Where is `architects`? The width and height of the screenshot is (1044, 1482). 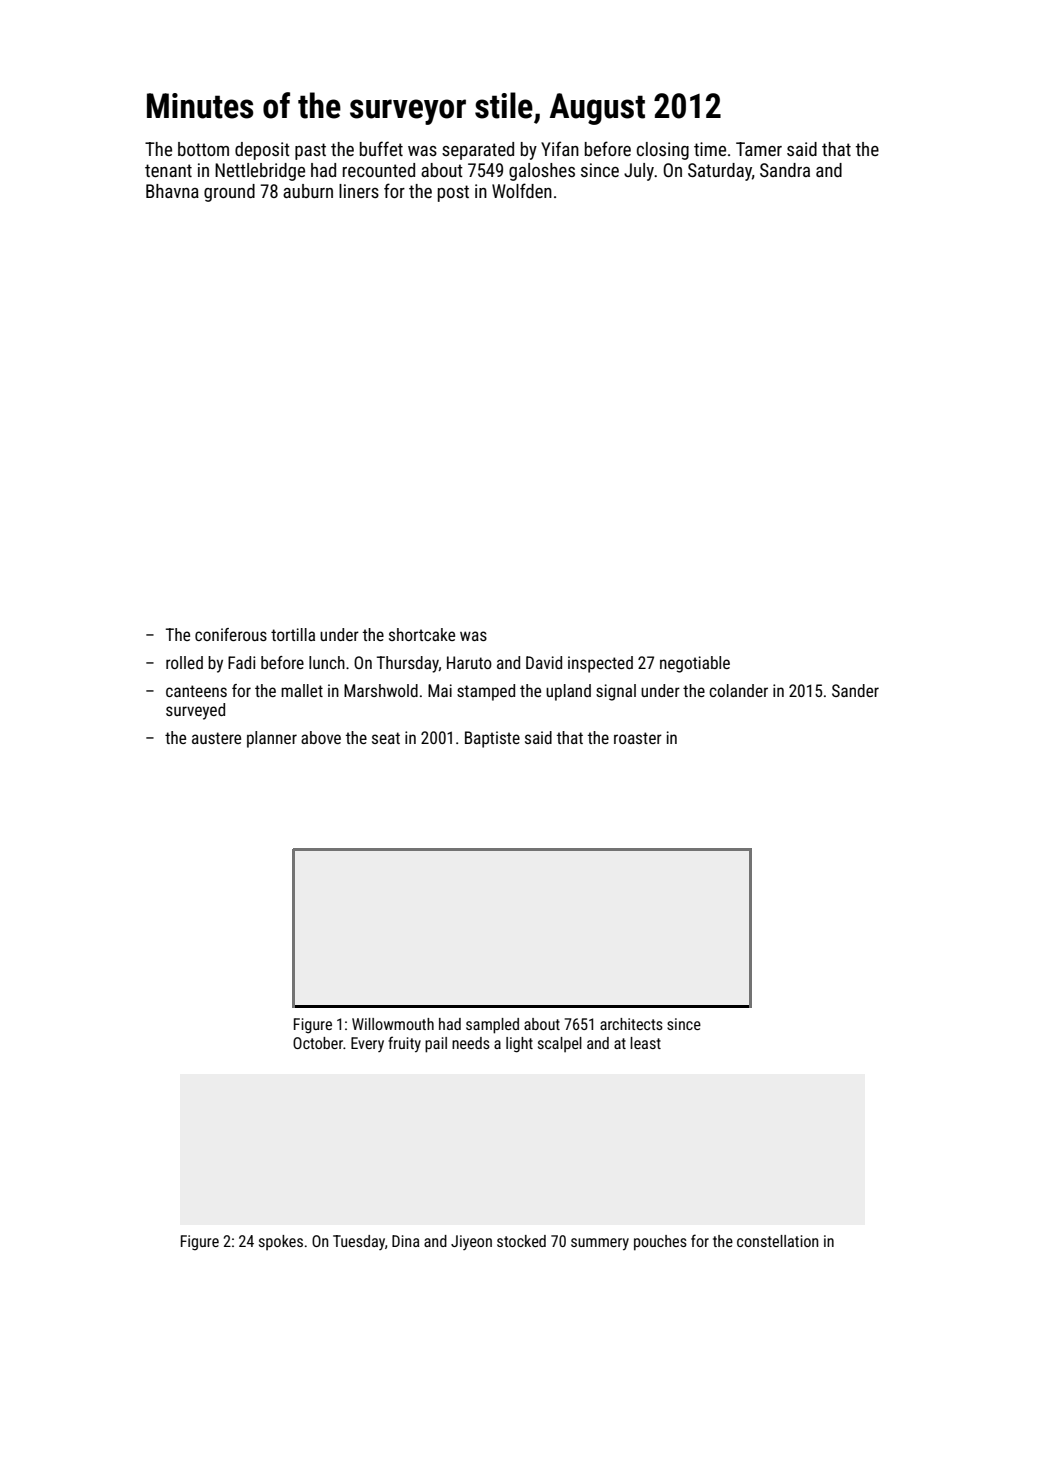 architects is located at coordinates (631, 1024).
